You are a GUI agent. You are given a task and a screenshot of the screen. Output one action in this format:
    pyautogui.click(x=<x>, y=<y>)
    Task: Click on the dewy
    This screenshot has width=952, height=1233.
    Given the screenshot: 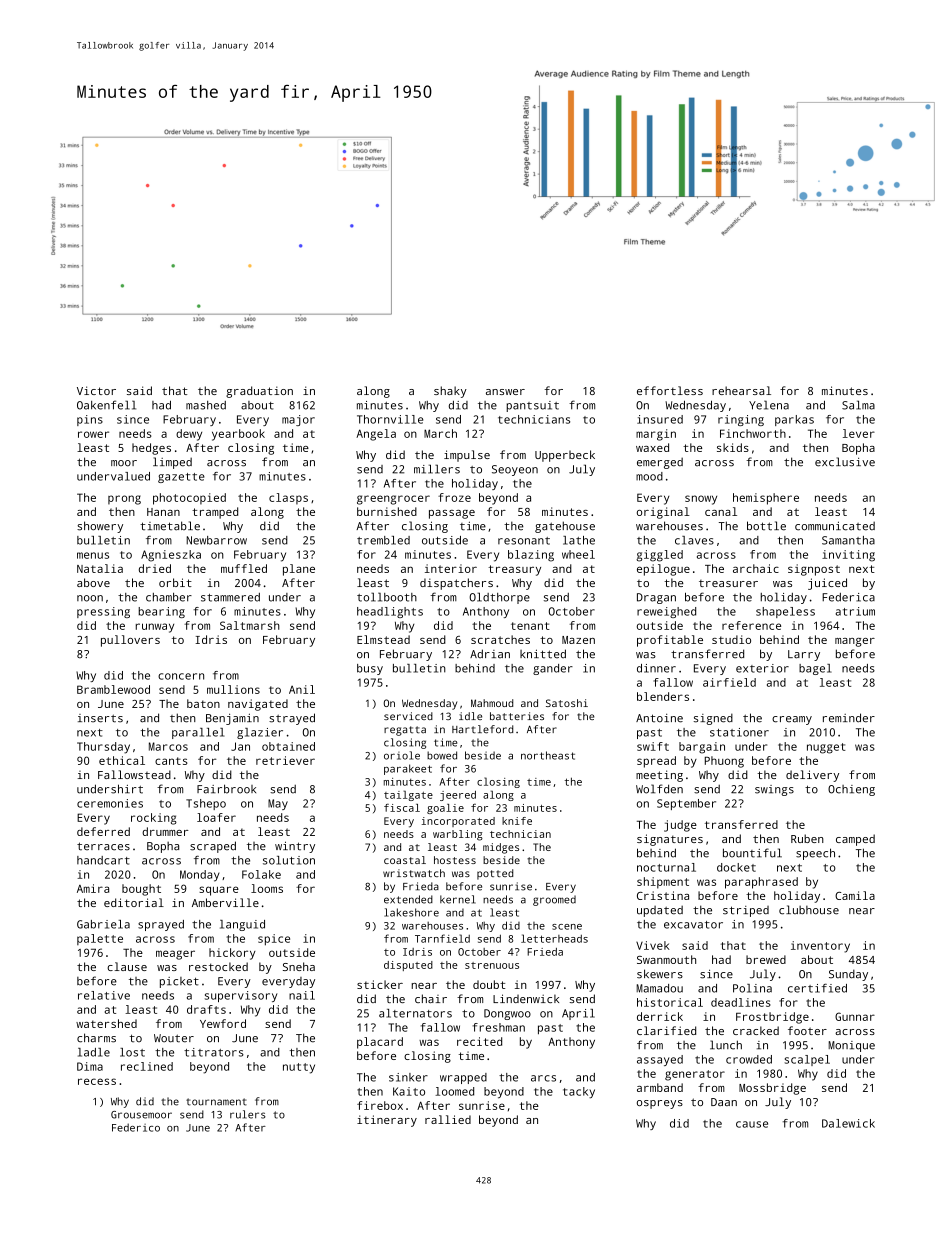 What is the action you would take?
    pyautogui.click(x=189, y=435)
